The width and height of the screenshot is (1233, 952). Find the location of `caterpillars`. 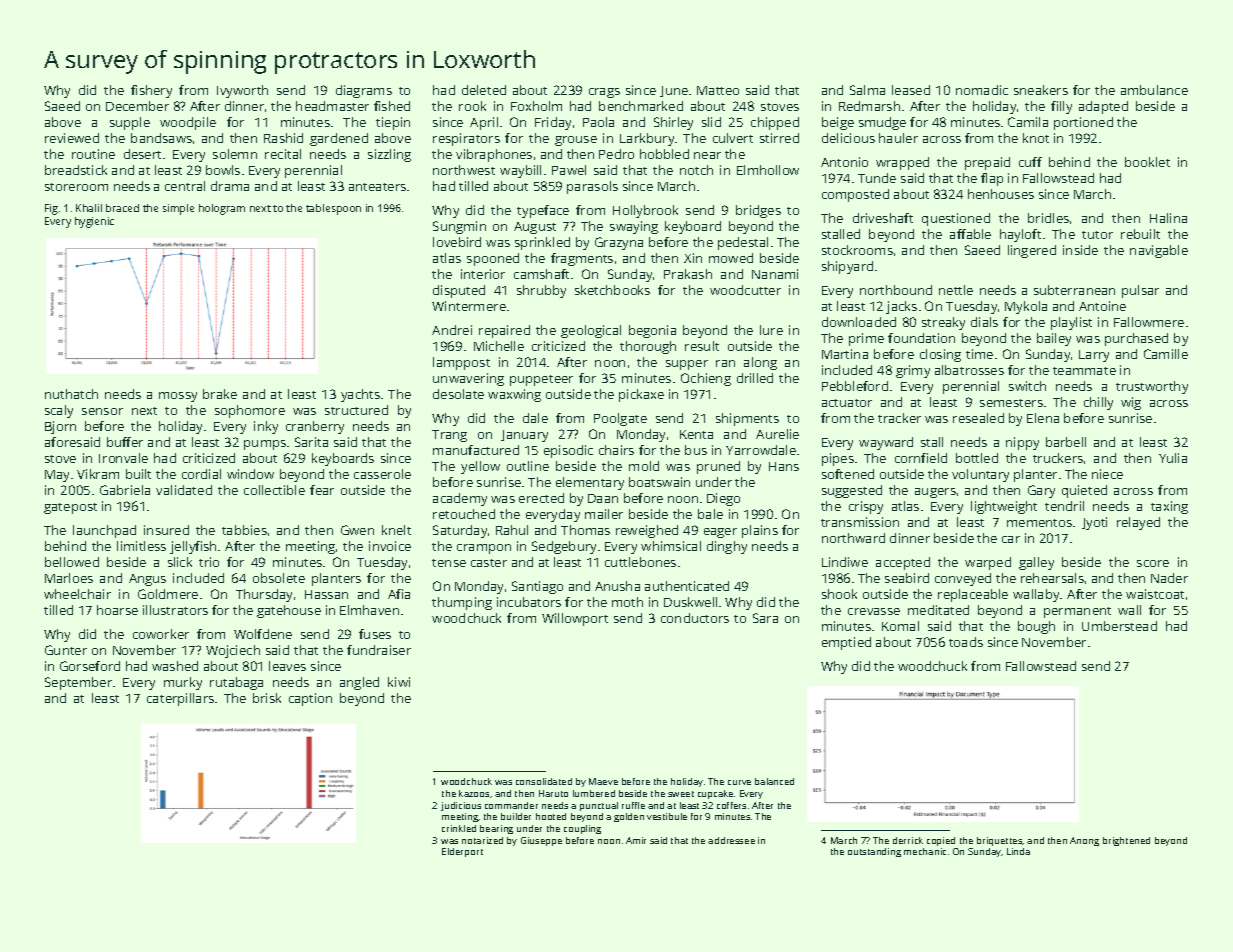

caterpillars is located at coordinates (180, 699).
